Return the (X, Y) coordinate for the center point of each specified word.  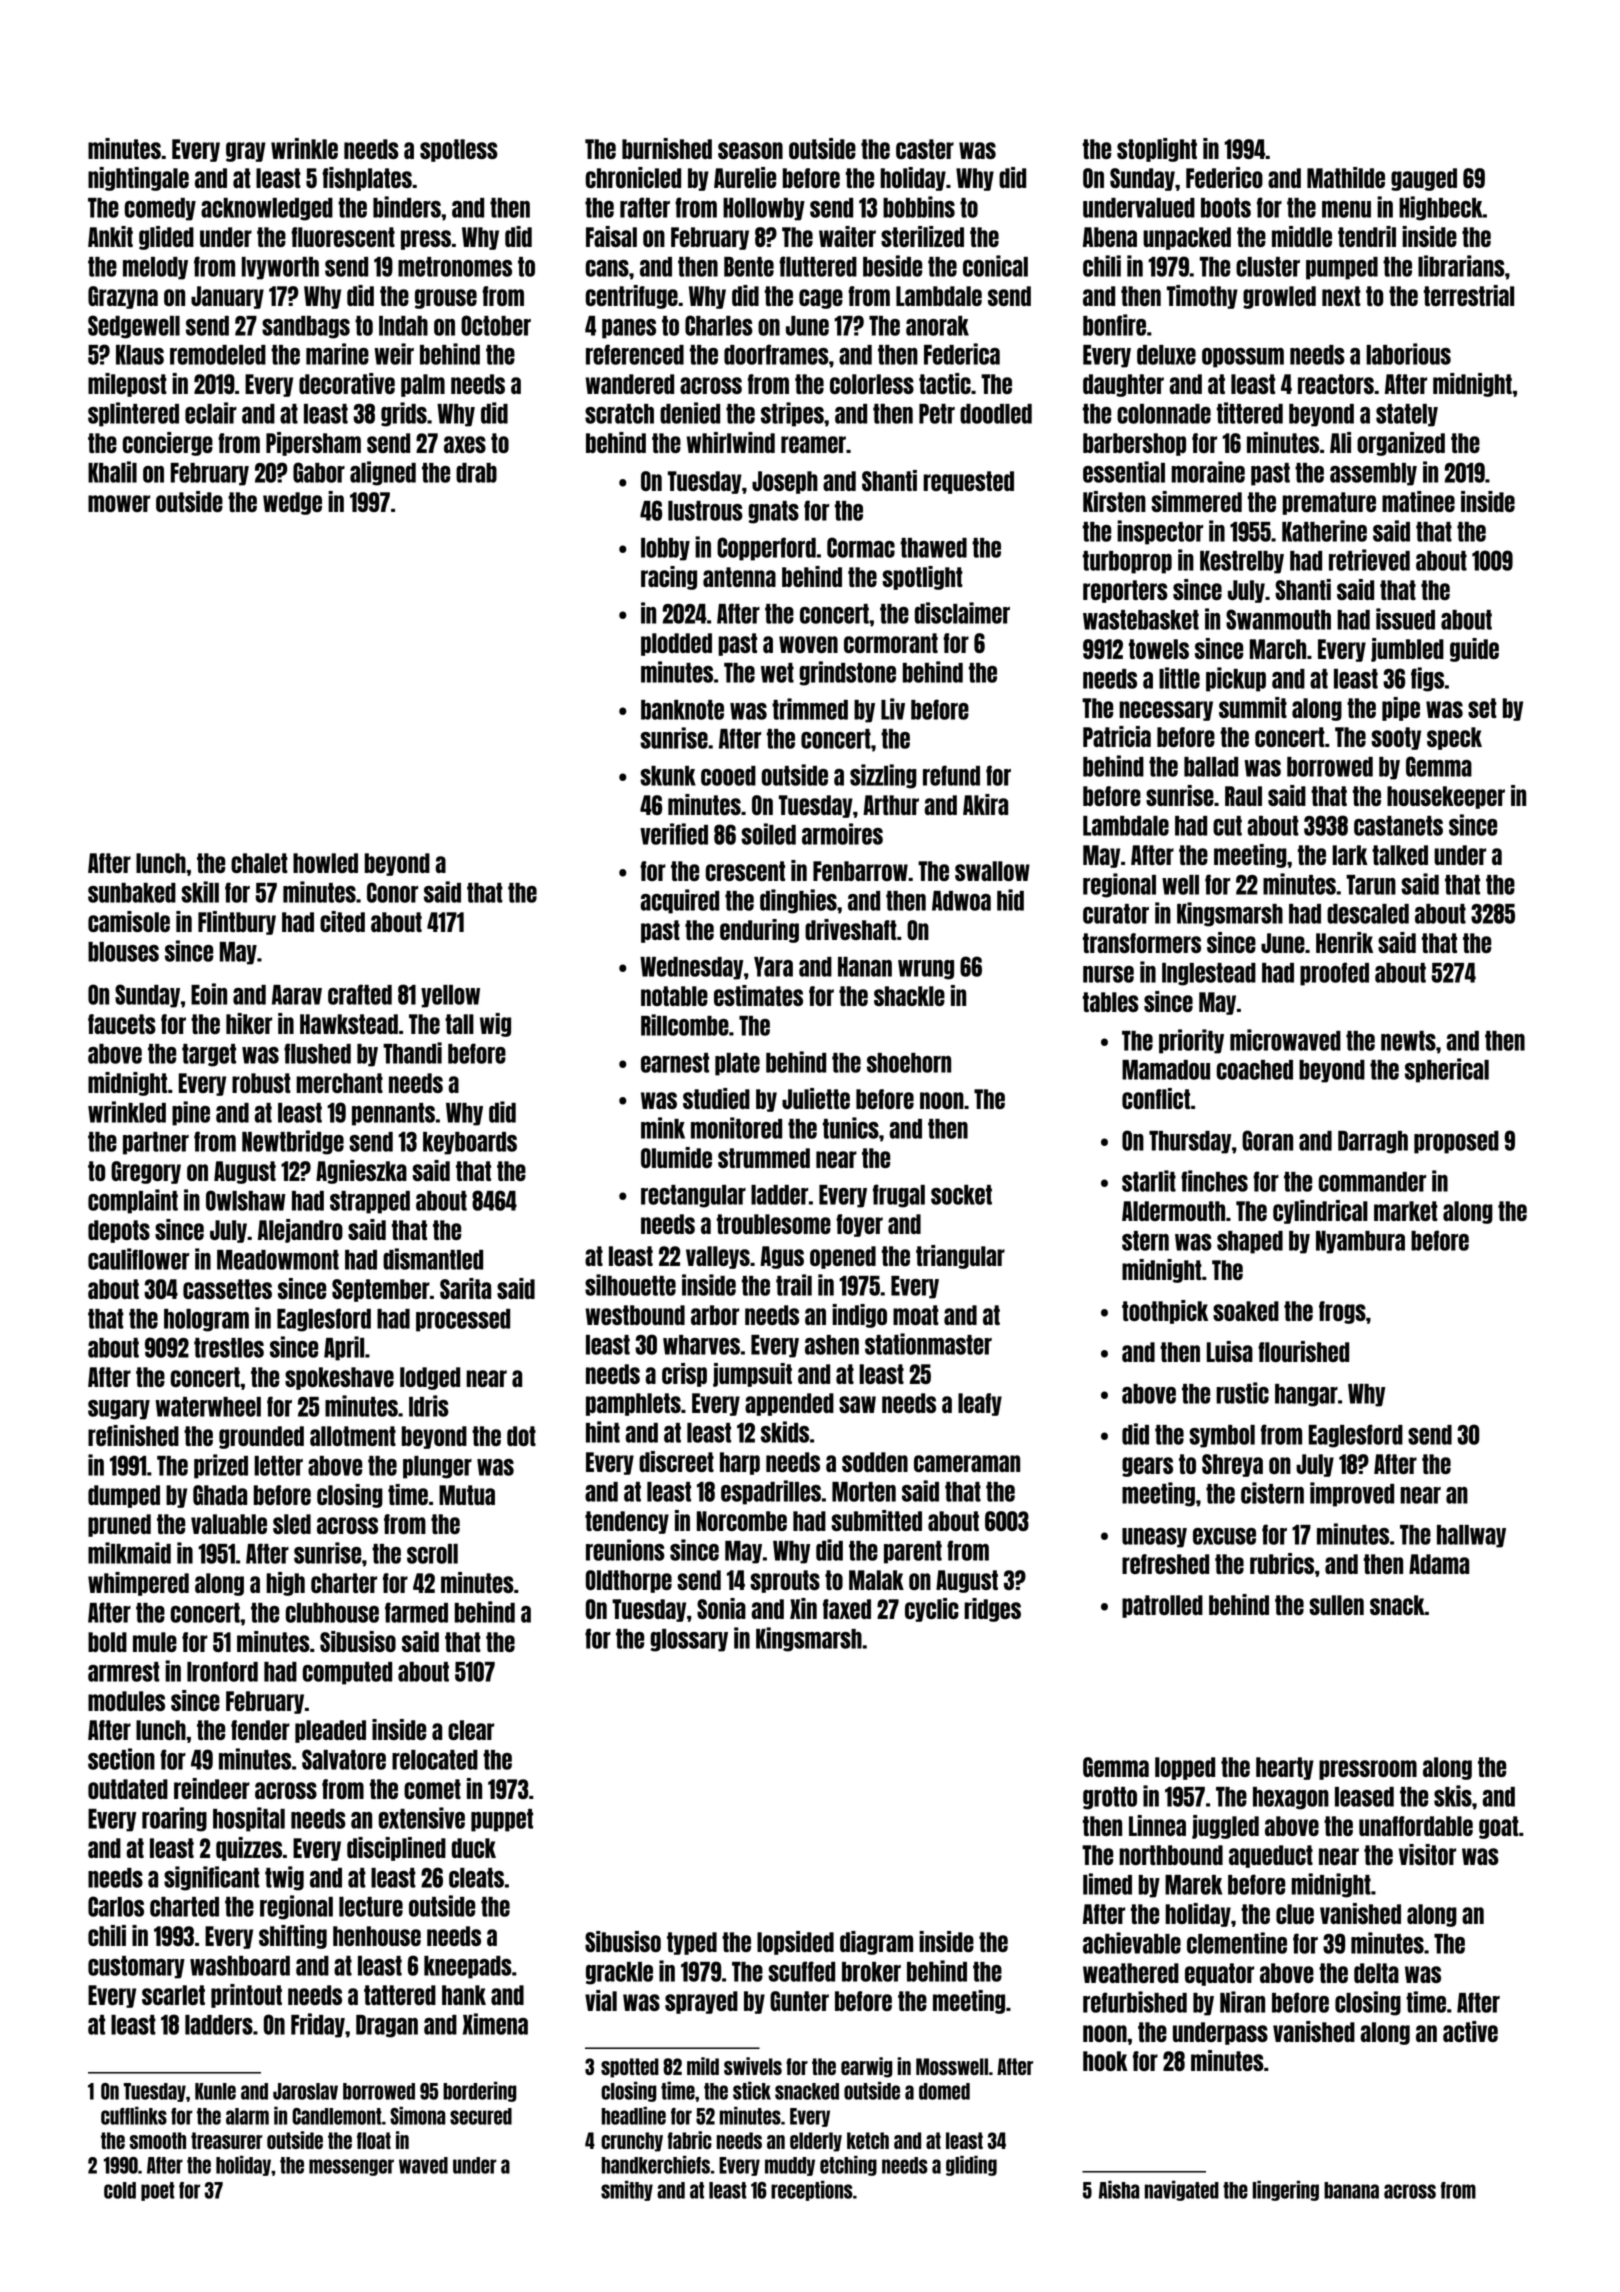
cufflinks (134, 2116)
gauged (1424, 179)
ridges (992, 1610)
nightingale (138, 179)
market (1406, 1211)
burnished (667, 148)
